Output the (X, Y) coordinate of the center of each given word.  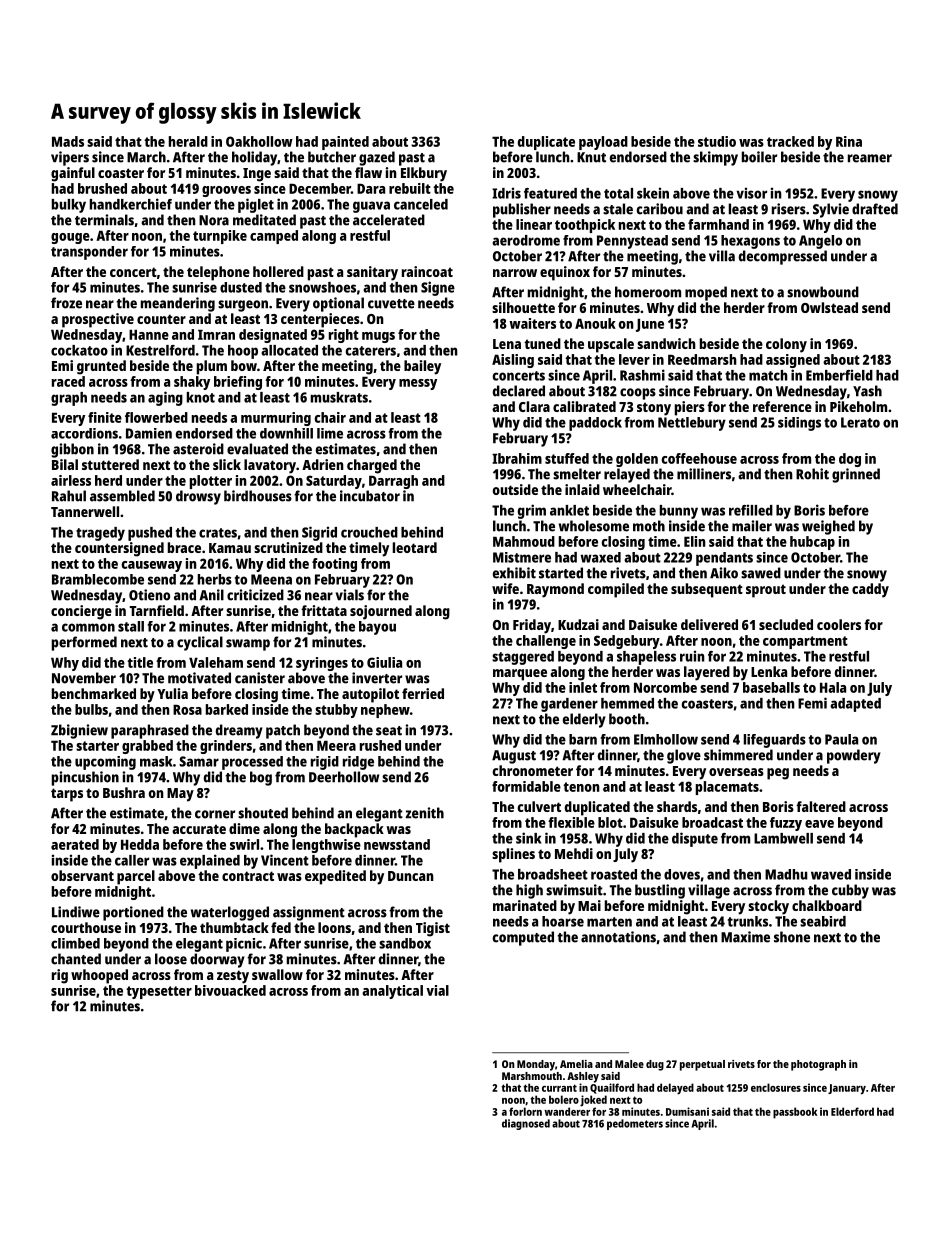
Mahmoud (524, 541)
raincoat (427, 271)
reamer (870, 158)
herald (188, 141)
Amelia (576, 1064)
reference (782, 406)
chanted (76, 959)
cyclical (200, 643)
